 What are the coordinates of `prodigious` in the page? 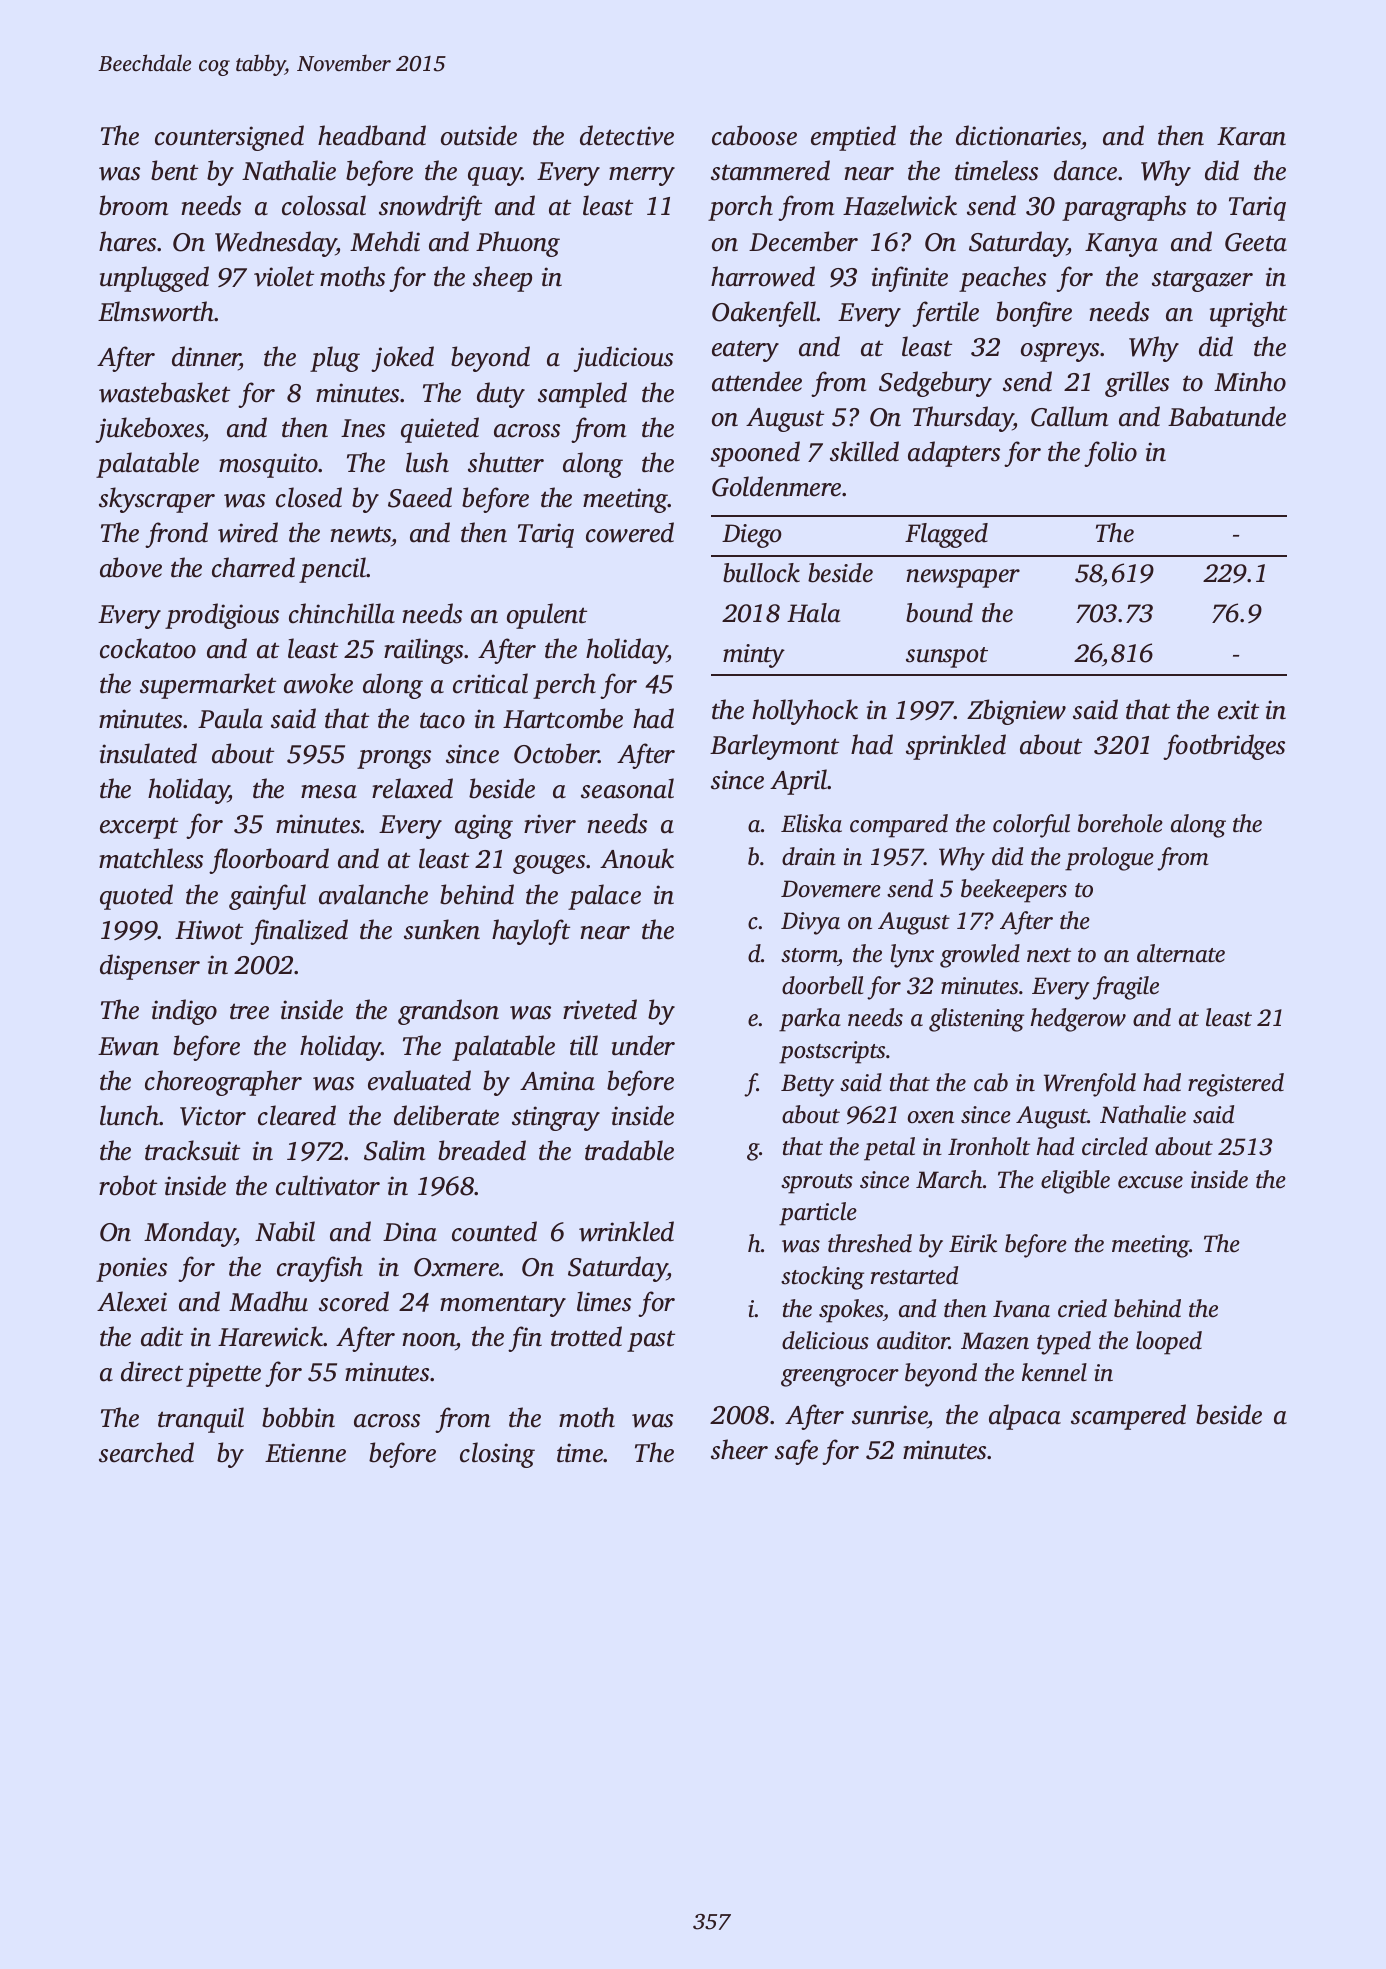 It's located at (222, 616).
